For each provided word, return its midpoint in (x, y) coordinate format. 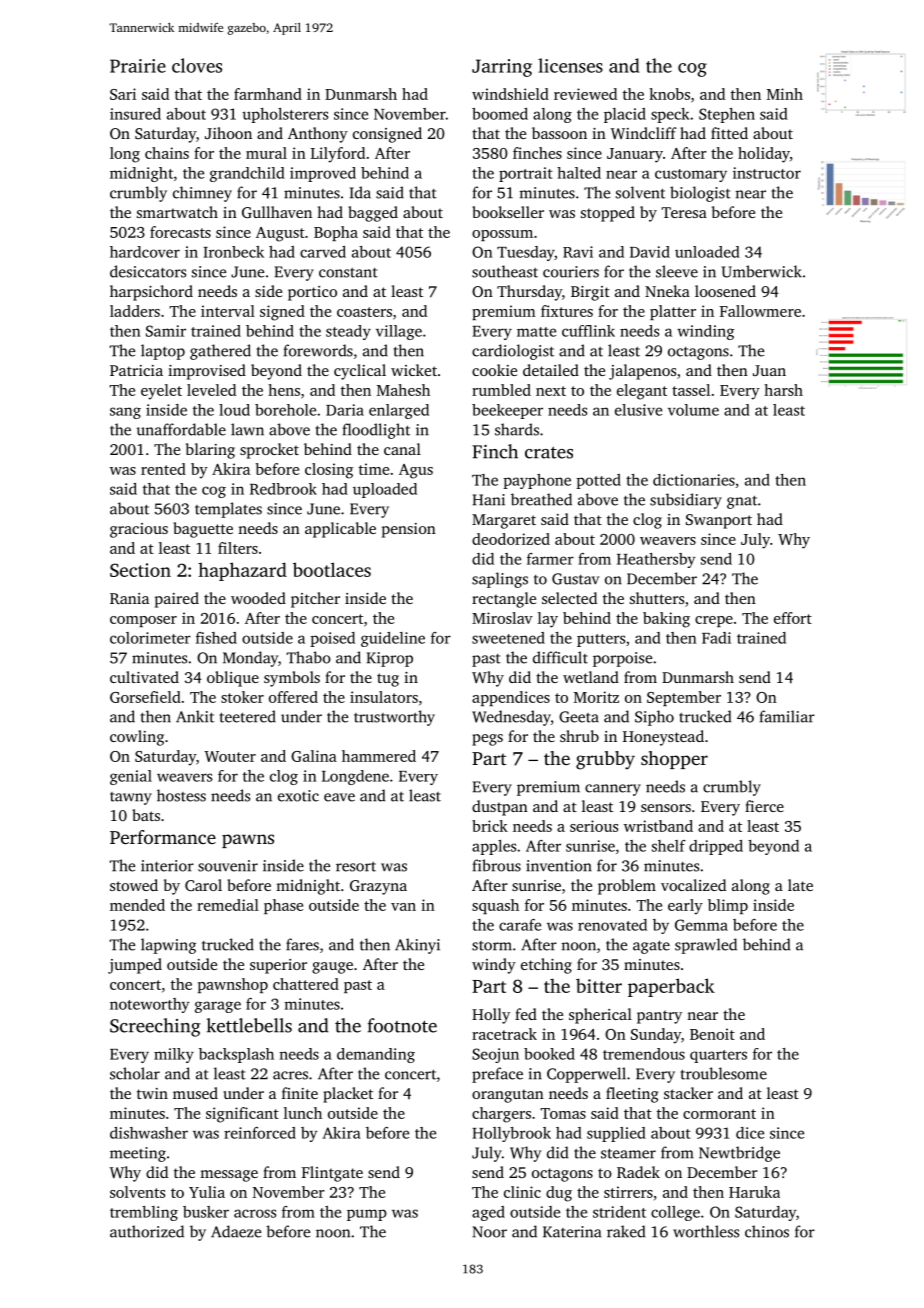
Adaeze (236, 1231)
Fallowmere (760, 311)
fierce (764, 806)
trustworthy (394, 718)
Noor (489, 1232)
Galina (314, 756)
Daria (345, 410)
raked (626, 1231)
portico (312, 293)
